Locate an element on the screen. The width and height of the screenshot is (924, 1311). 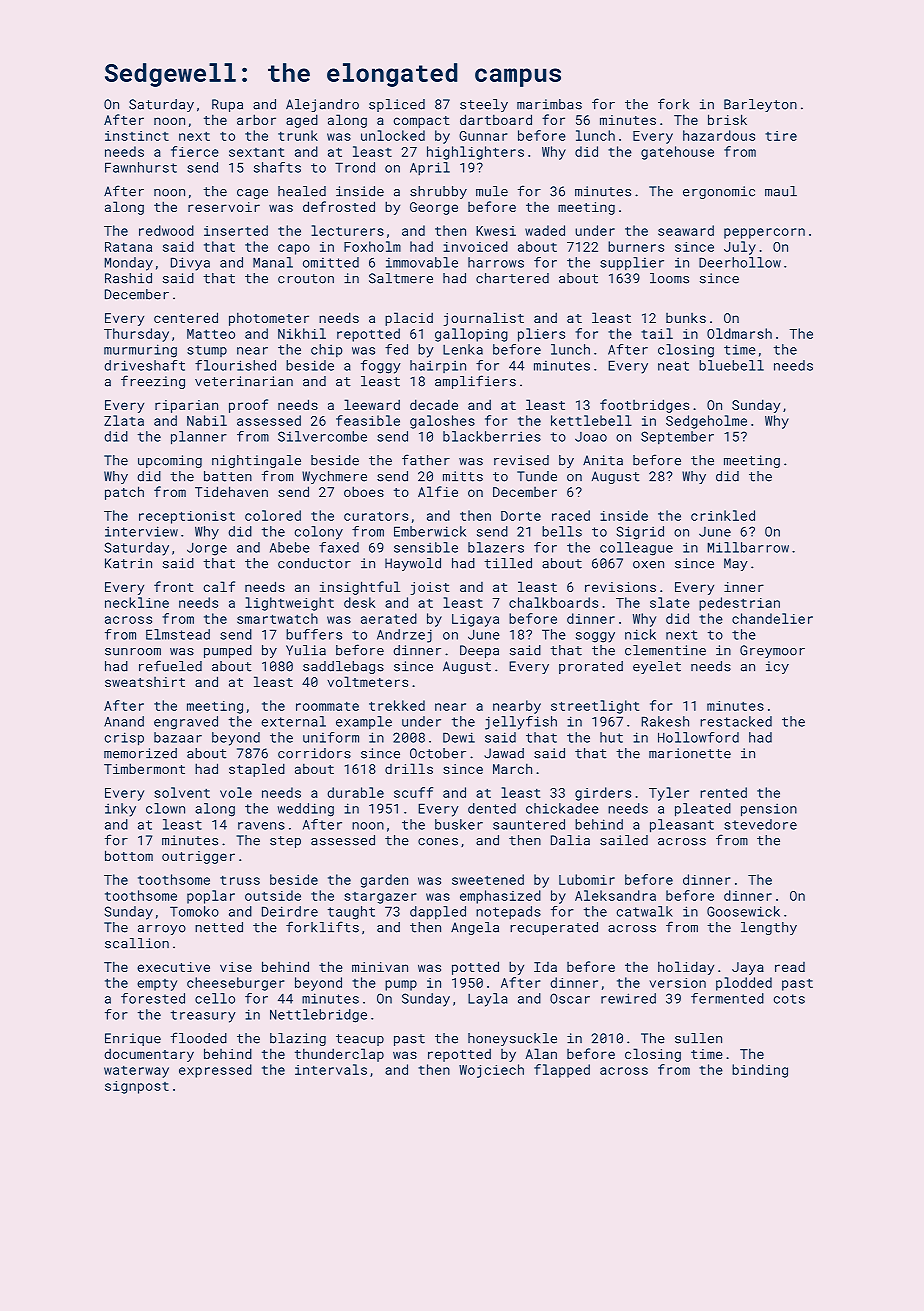
expressed is located at coordinates (215, 1071).
